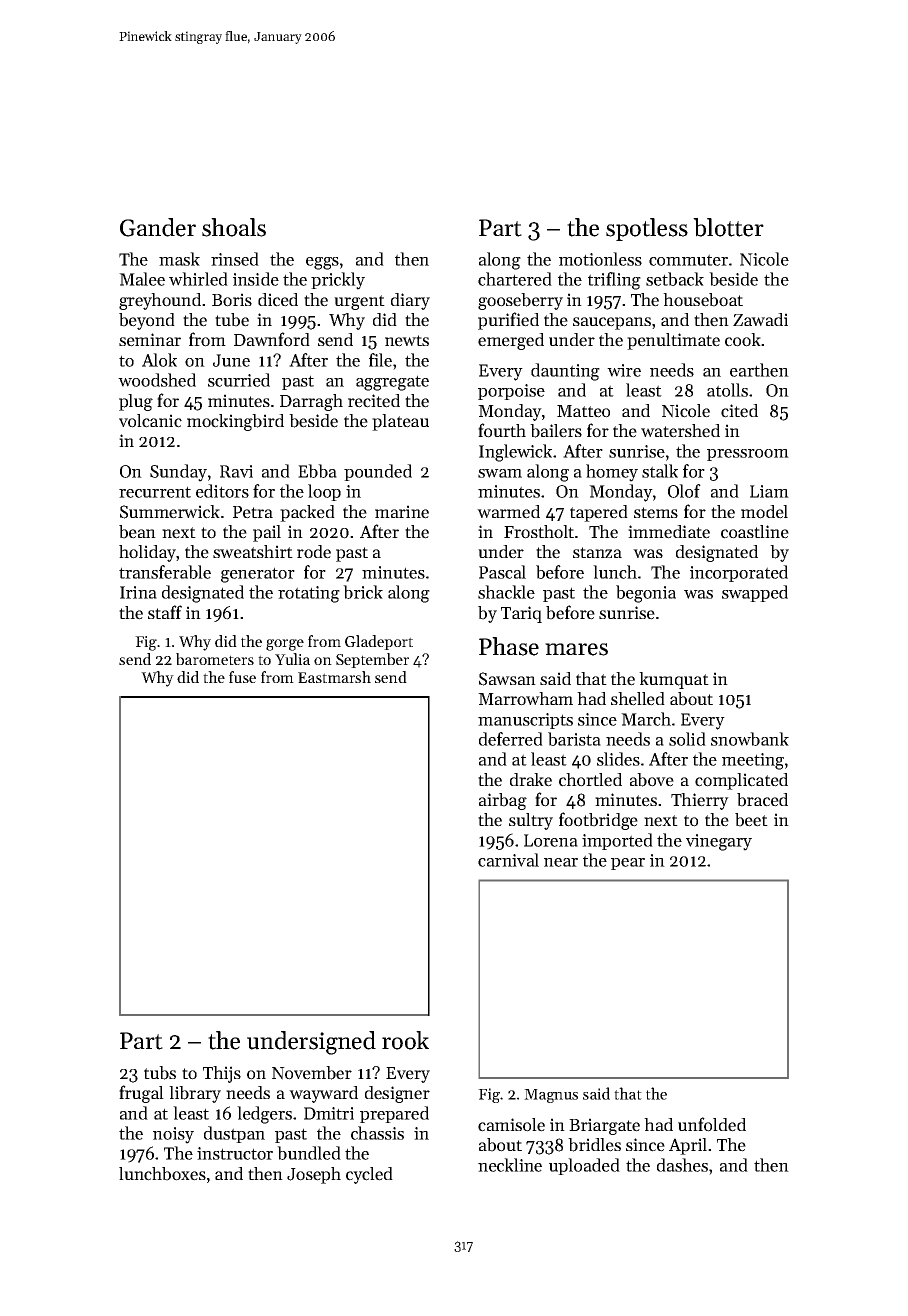 The height and width of the screenshot is (1316, 908). I want to click on fuse, so click(242, 677).
